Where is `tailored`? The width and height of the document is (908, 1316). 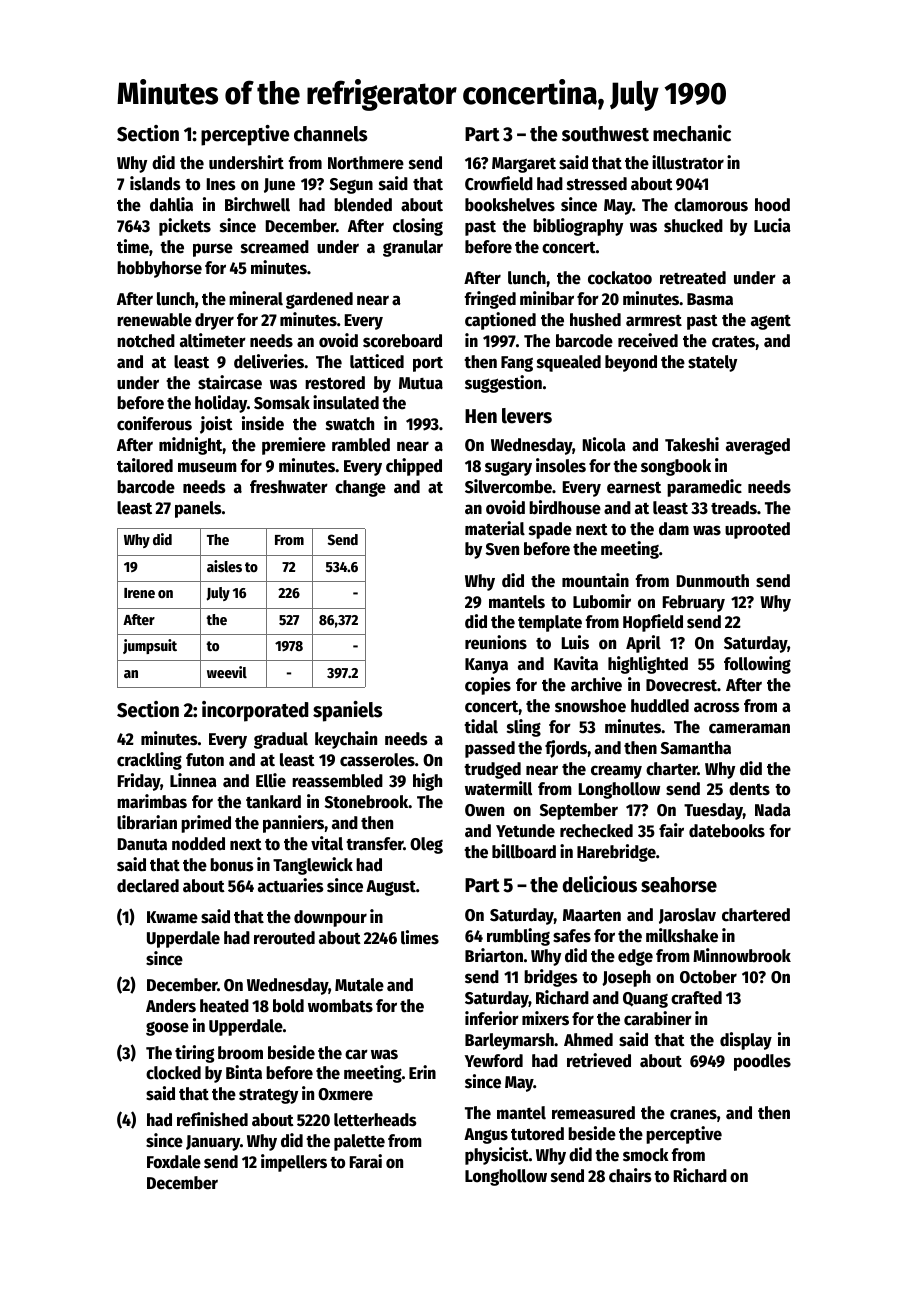
tailored is located at coordinates (145, 465).
